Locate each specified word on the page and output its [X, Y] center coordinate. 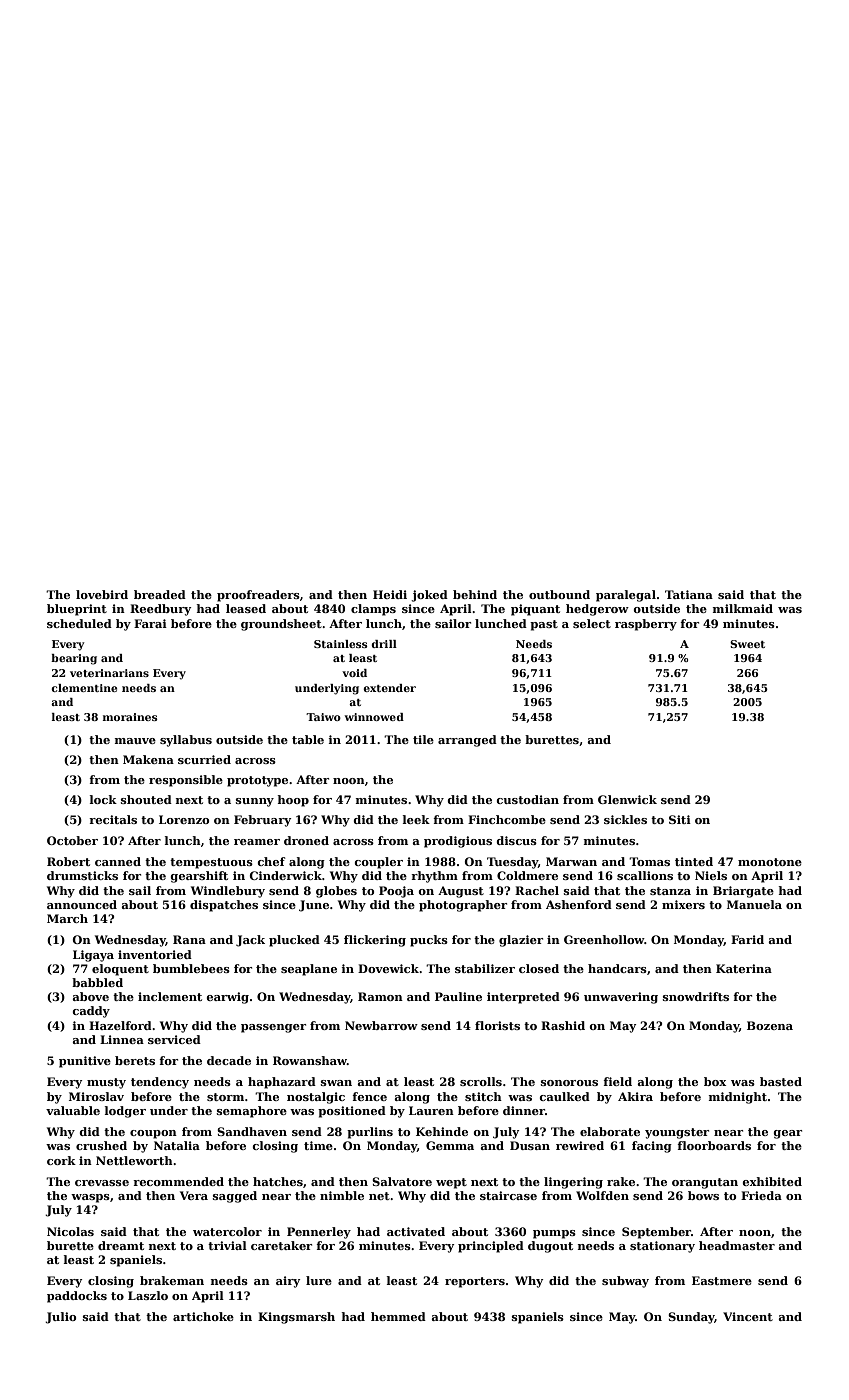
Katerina [744, 968]
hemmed [398, 1316]
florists [497, 1025]
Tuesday [512, 863]
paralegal [626, 596]
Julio [60, 1318]
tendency [160, 1083]
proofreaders [258, 596]
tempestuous [211, 863]
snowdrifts [696, 996]
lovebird [102, 594]
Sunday [691, 1318]
